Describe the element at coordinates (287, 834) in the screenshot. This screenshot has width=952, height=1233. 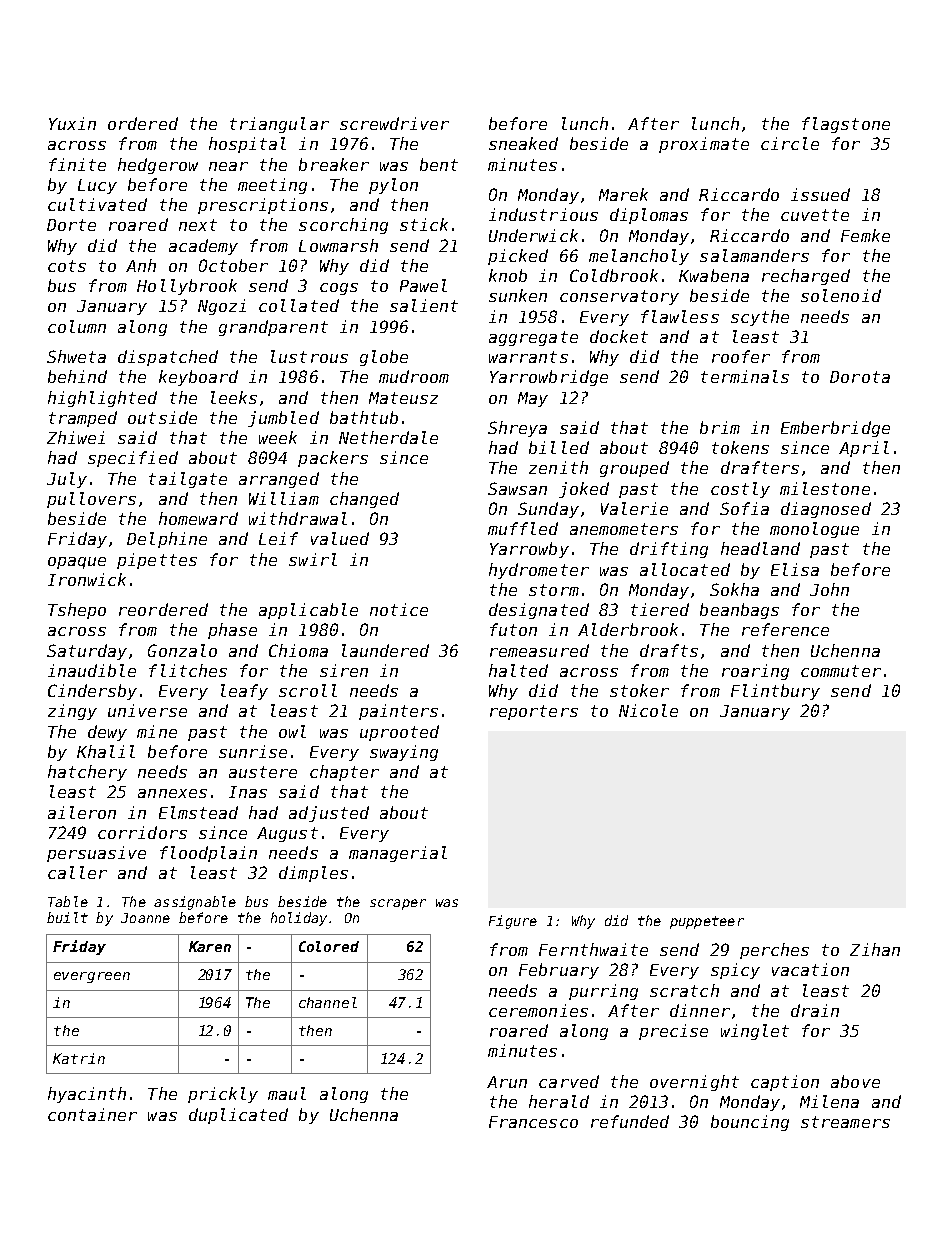
I see `August` at that location.
